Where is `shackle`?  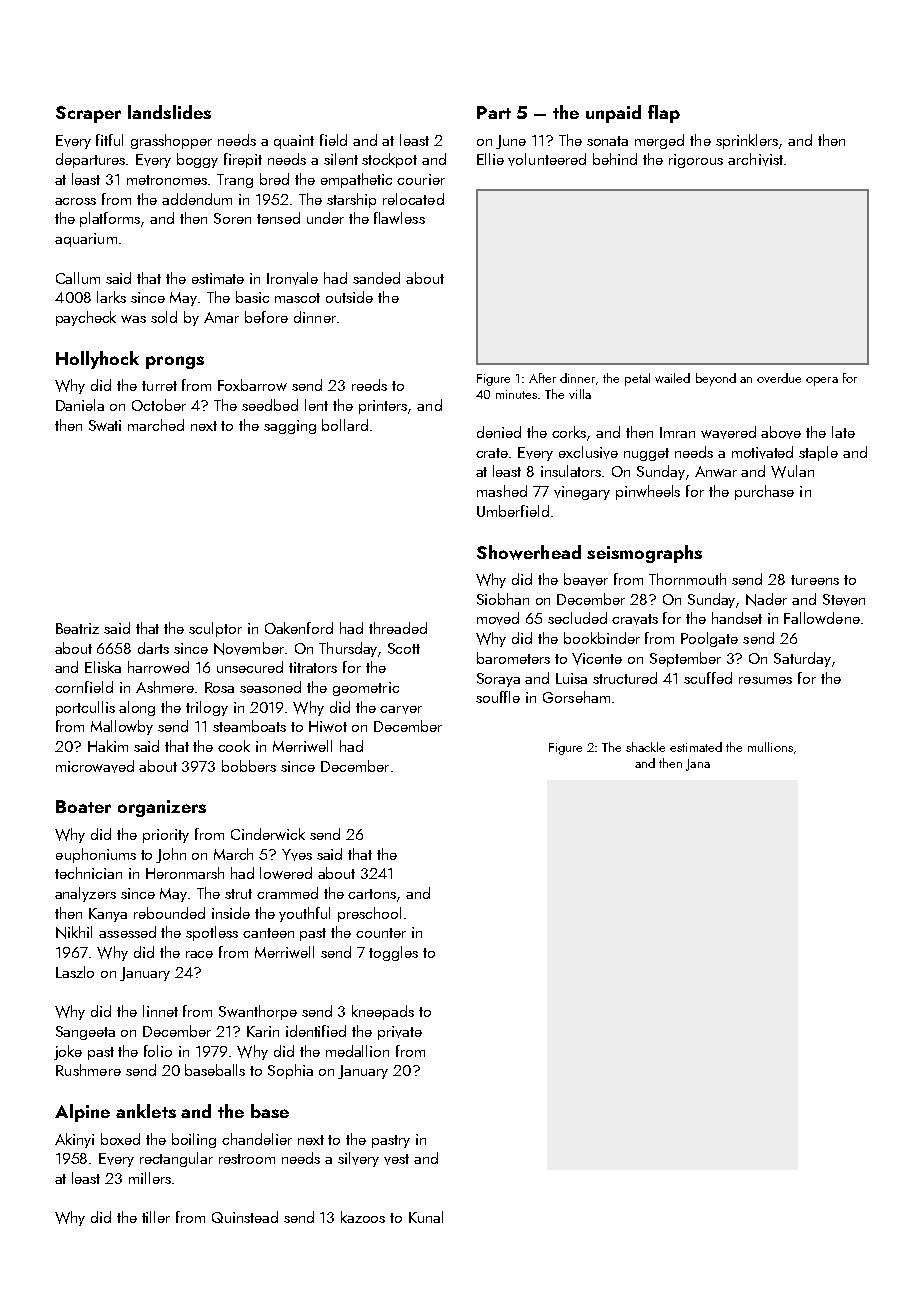 shackle is located at coordinates (645, 747).
